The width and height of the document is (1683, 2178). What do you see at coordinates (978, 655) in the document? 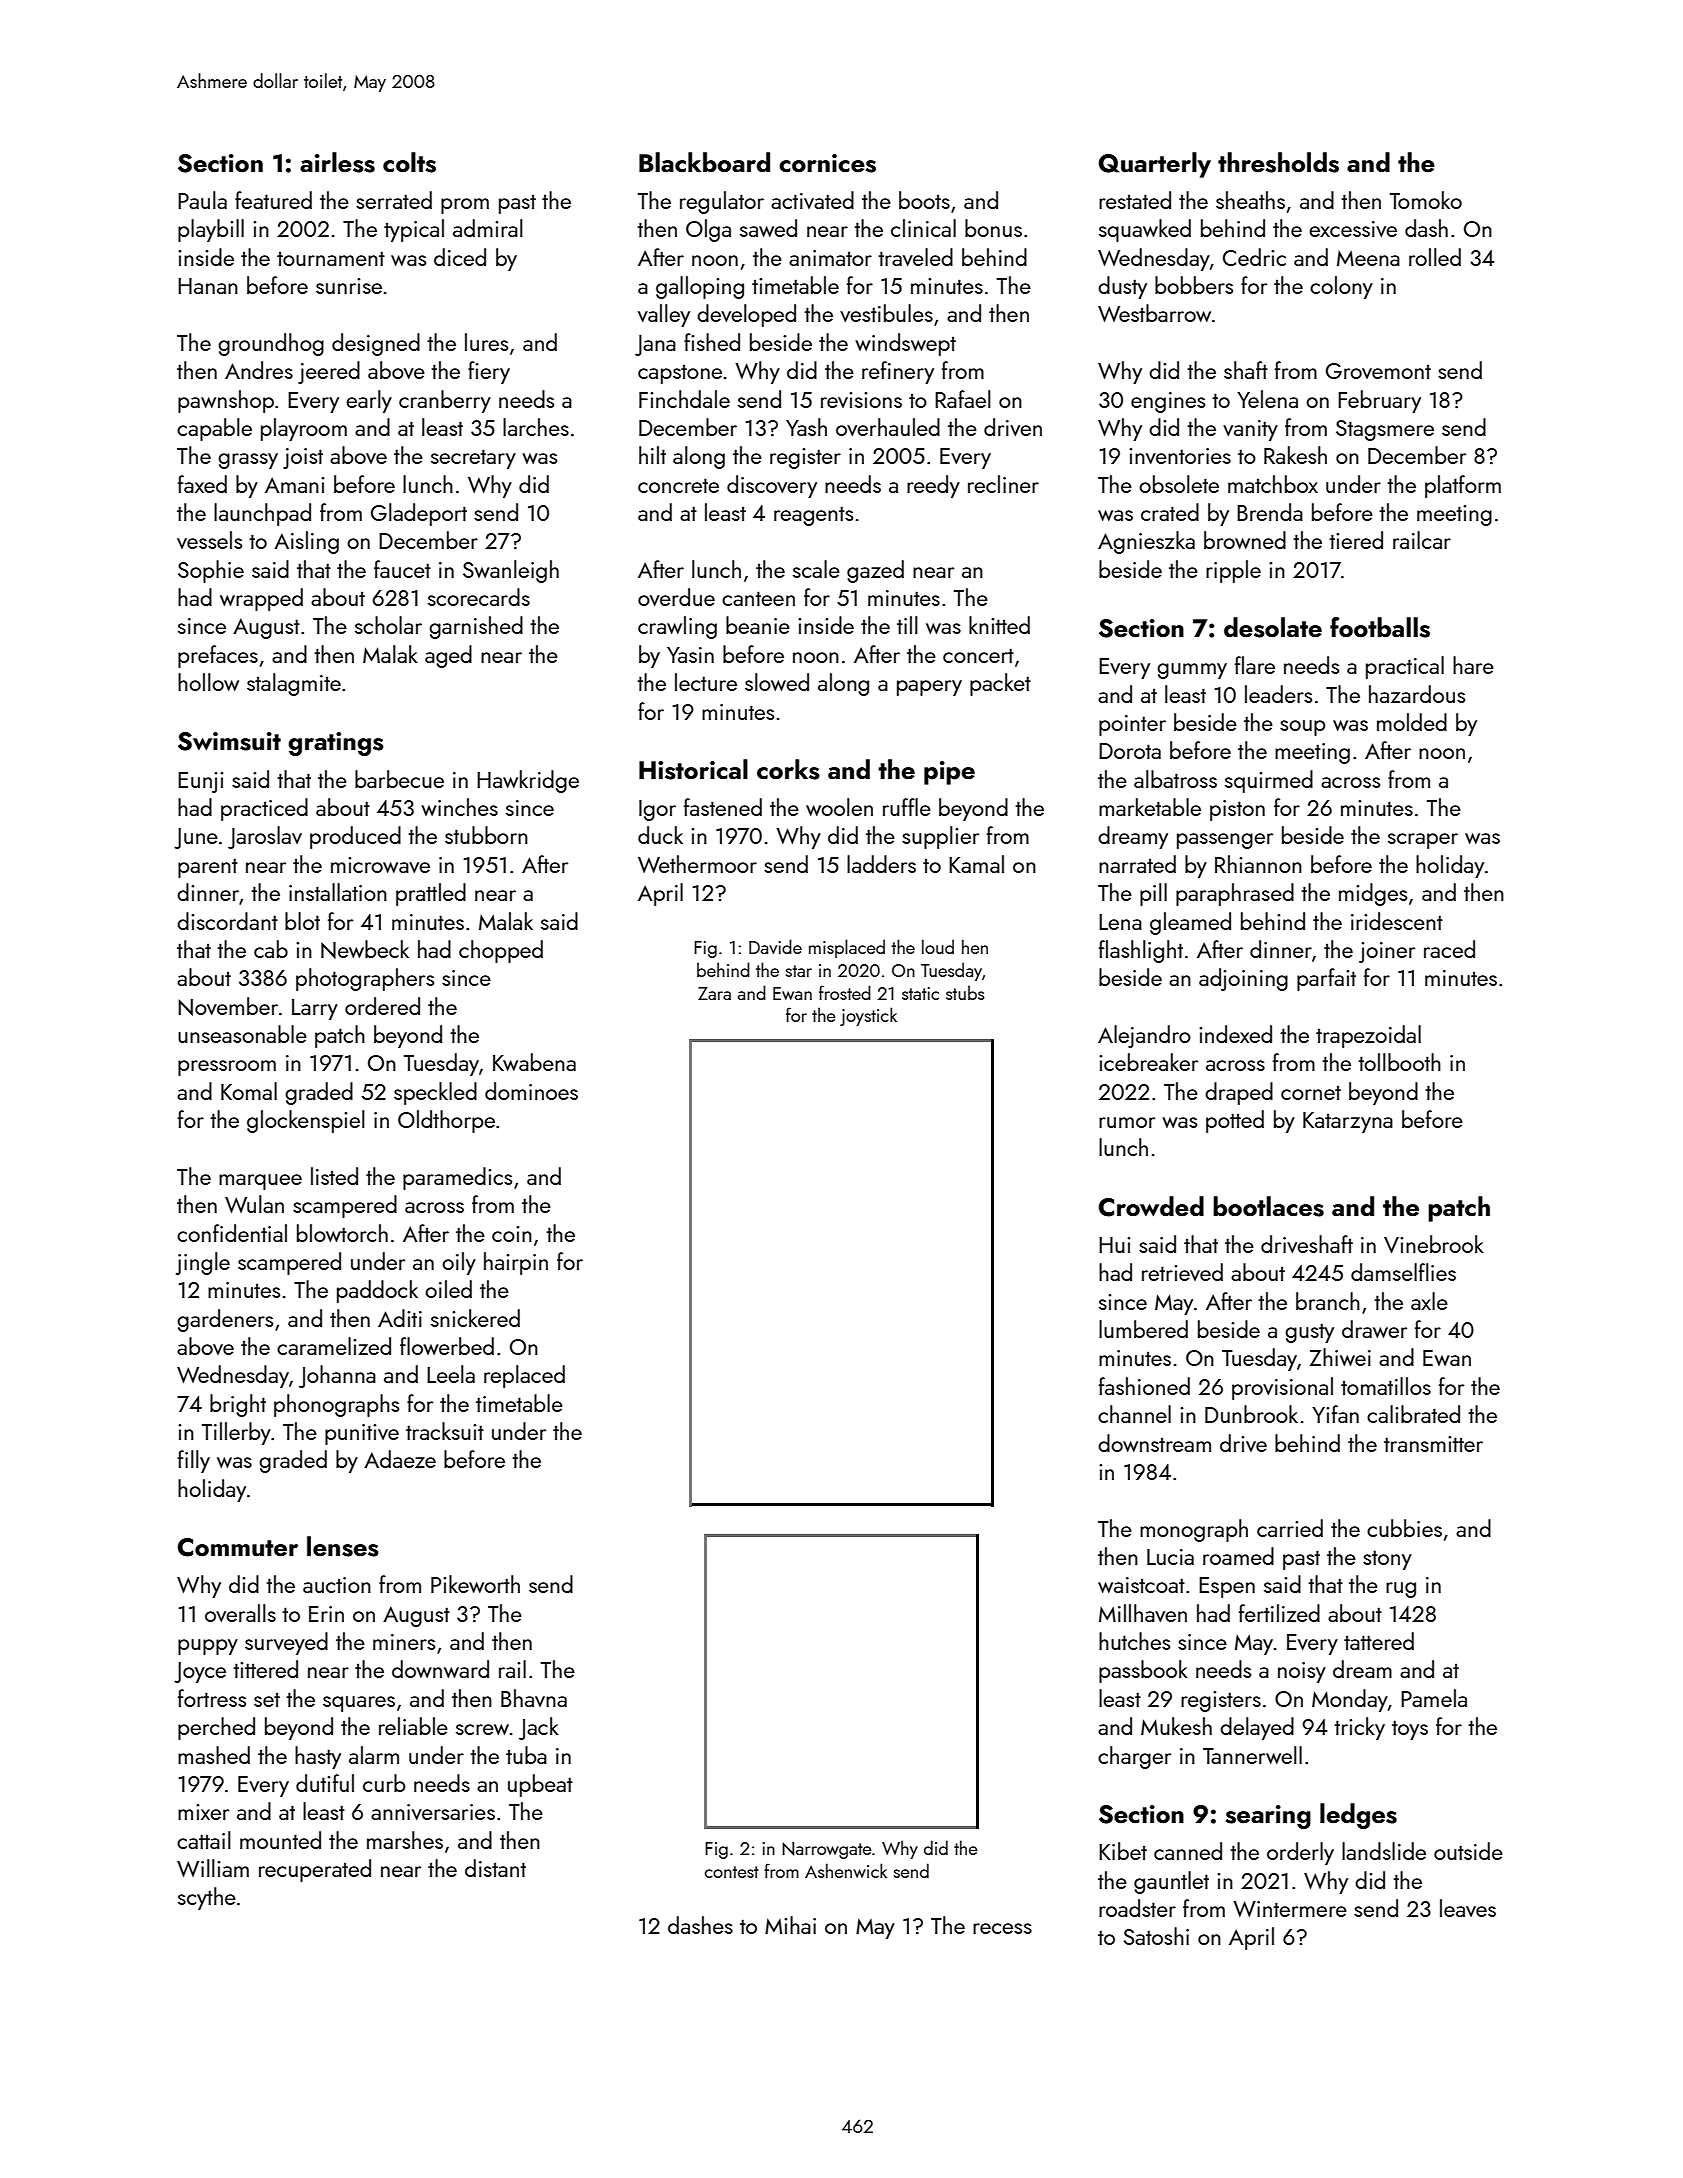
I see `concert` at bounding box center [978, 655].
